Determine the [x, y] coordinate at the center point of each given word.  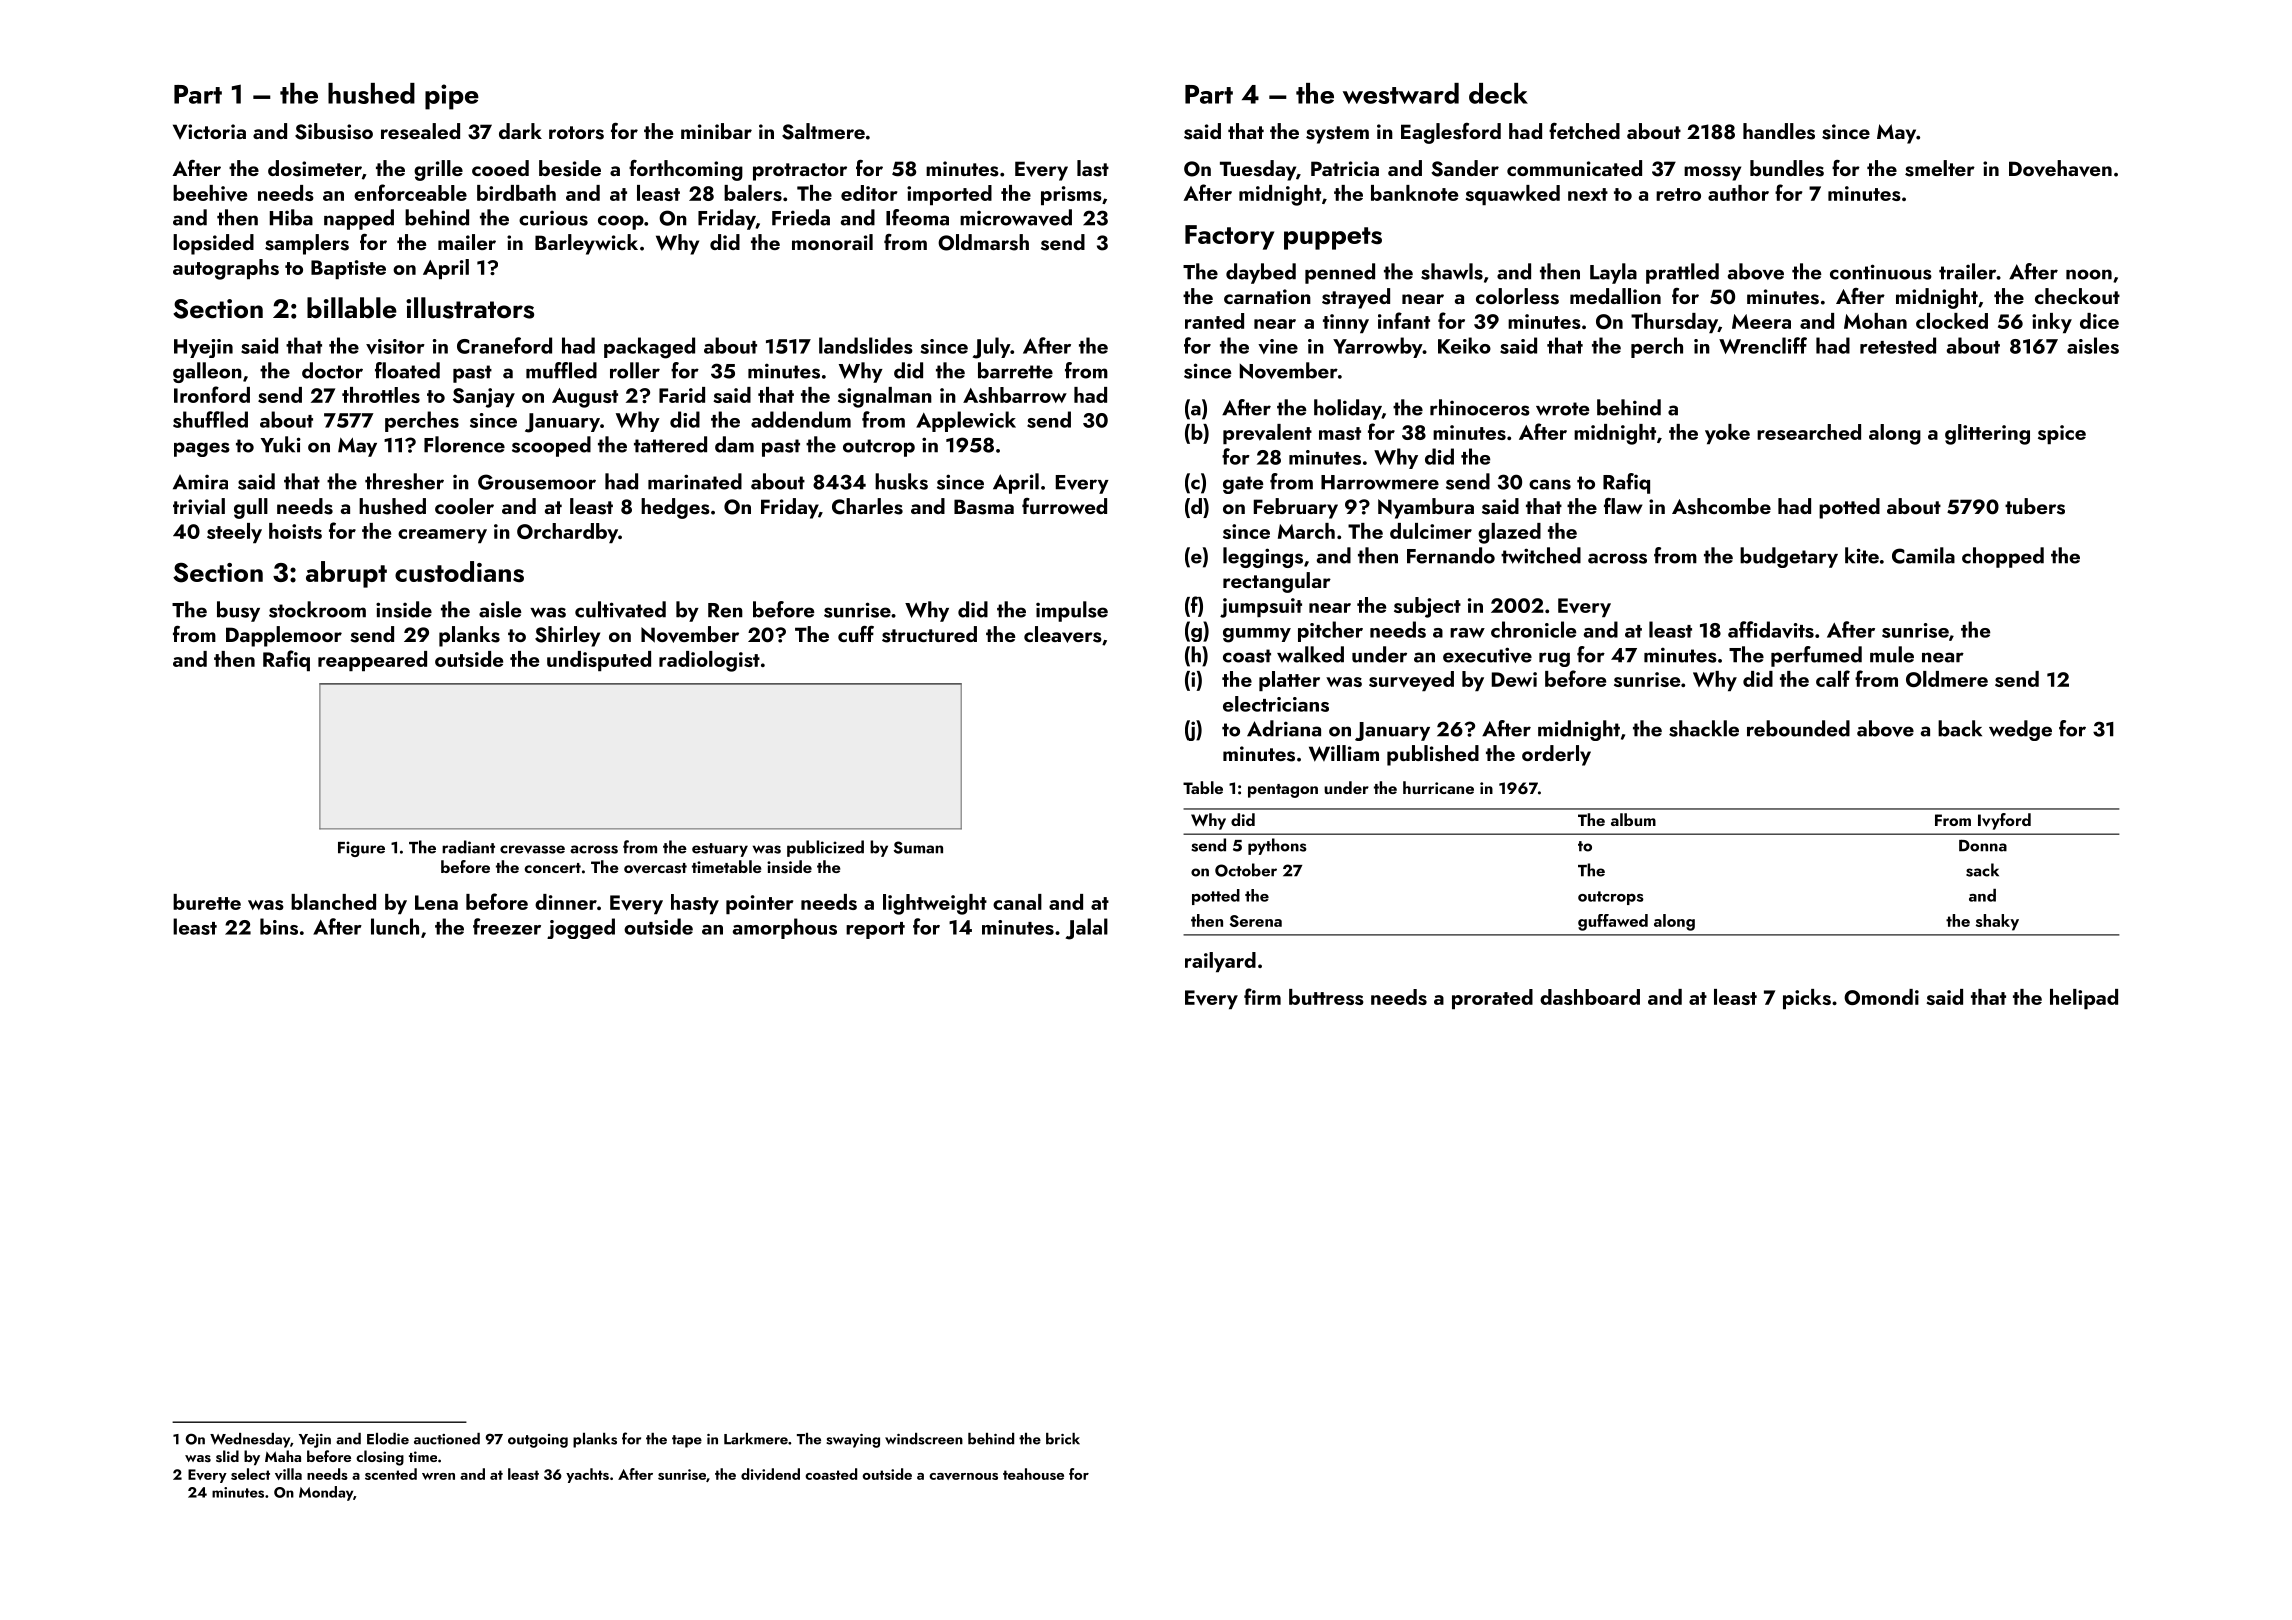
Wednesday [250, 1440]
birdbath [516, 193]
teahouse [1033, 1474]
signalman [885, 397]
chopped [2003, 557]
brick [1063, 1439]
